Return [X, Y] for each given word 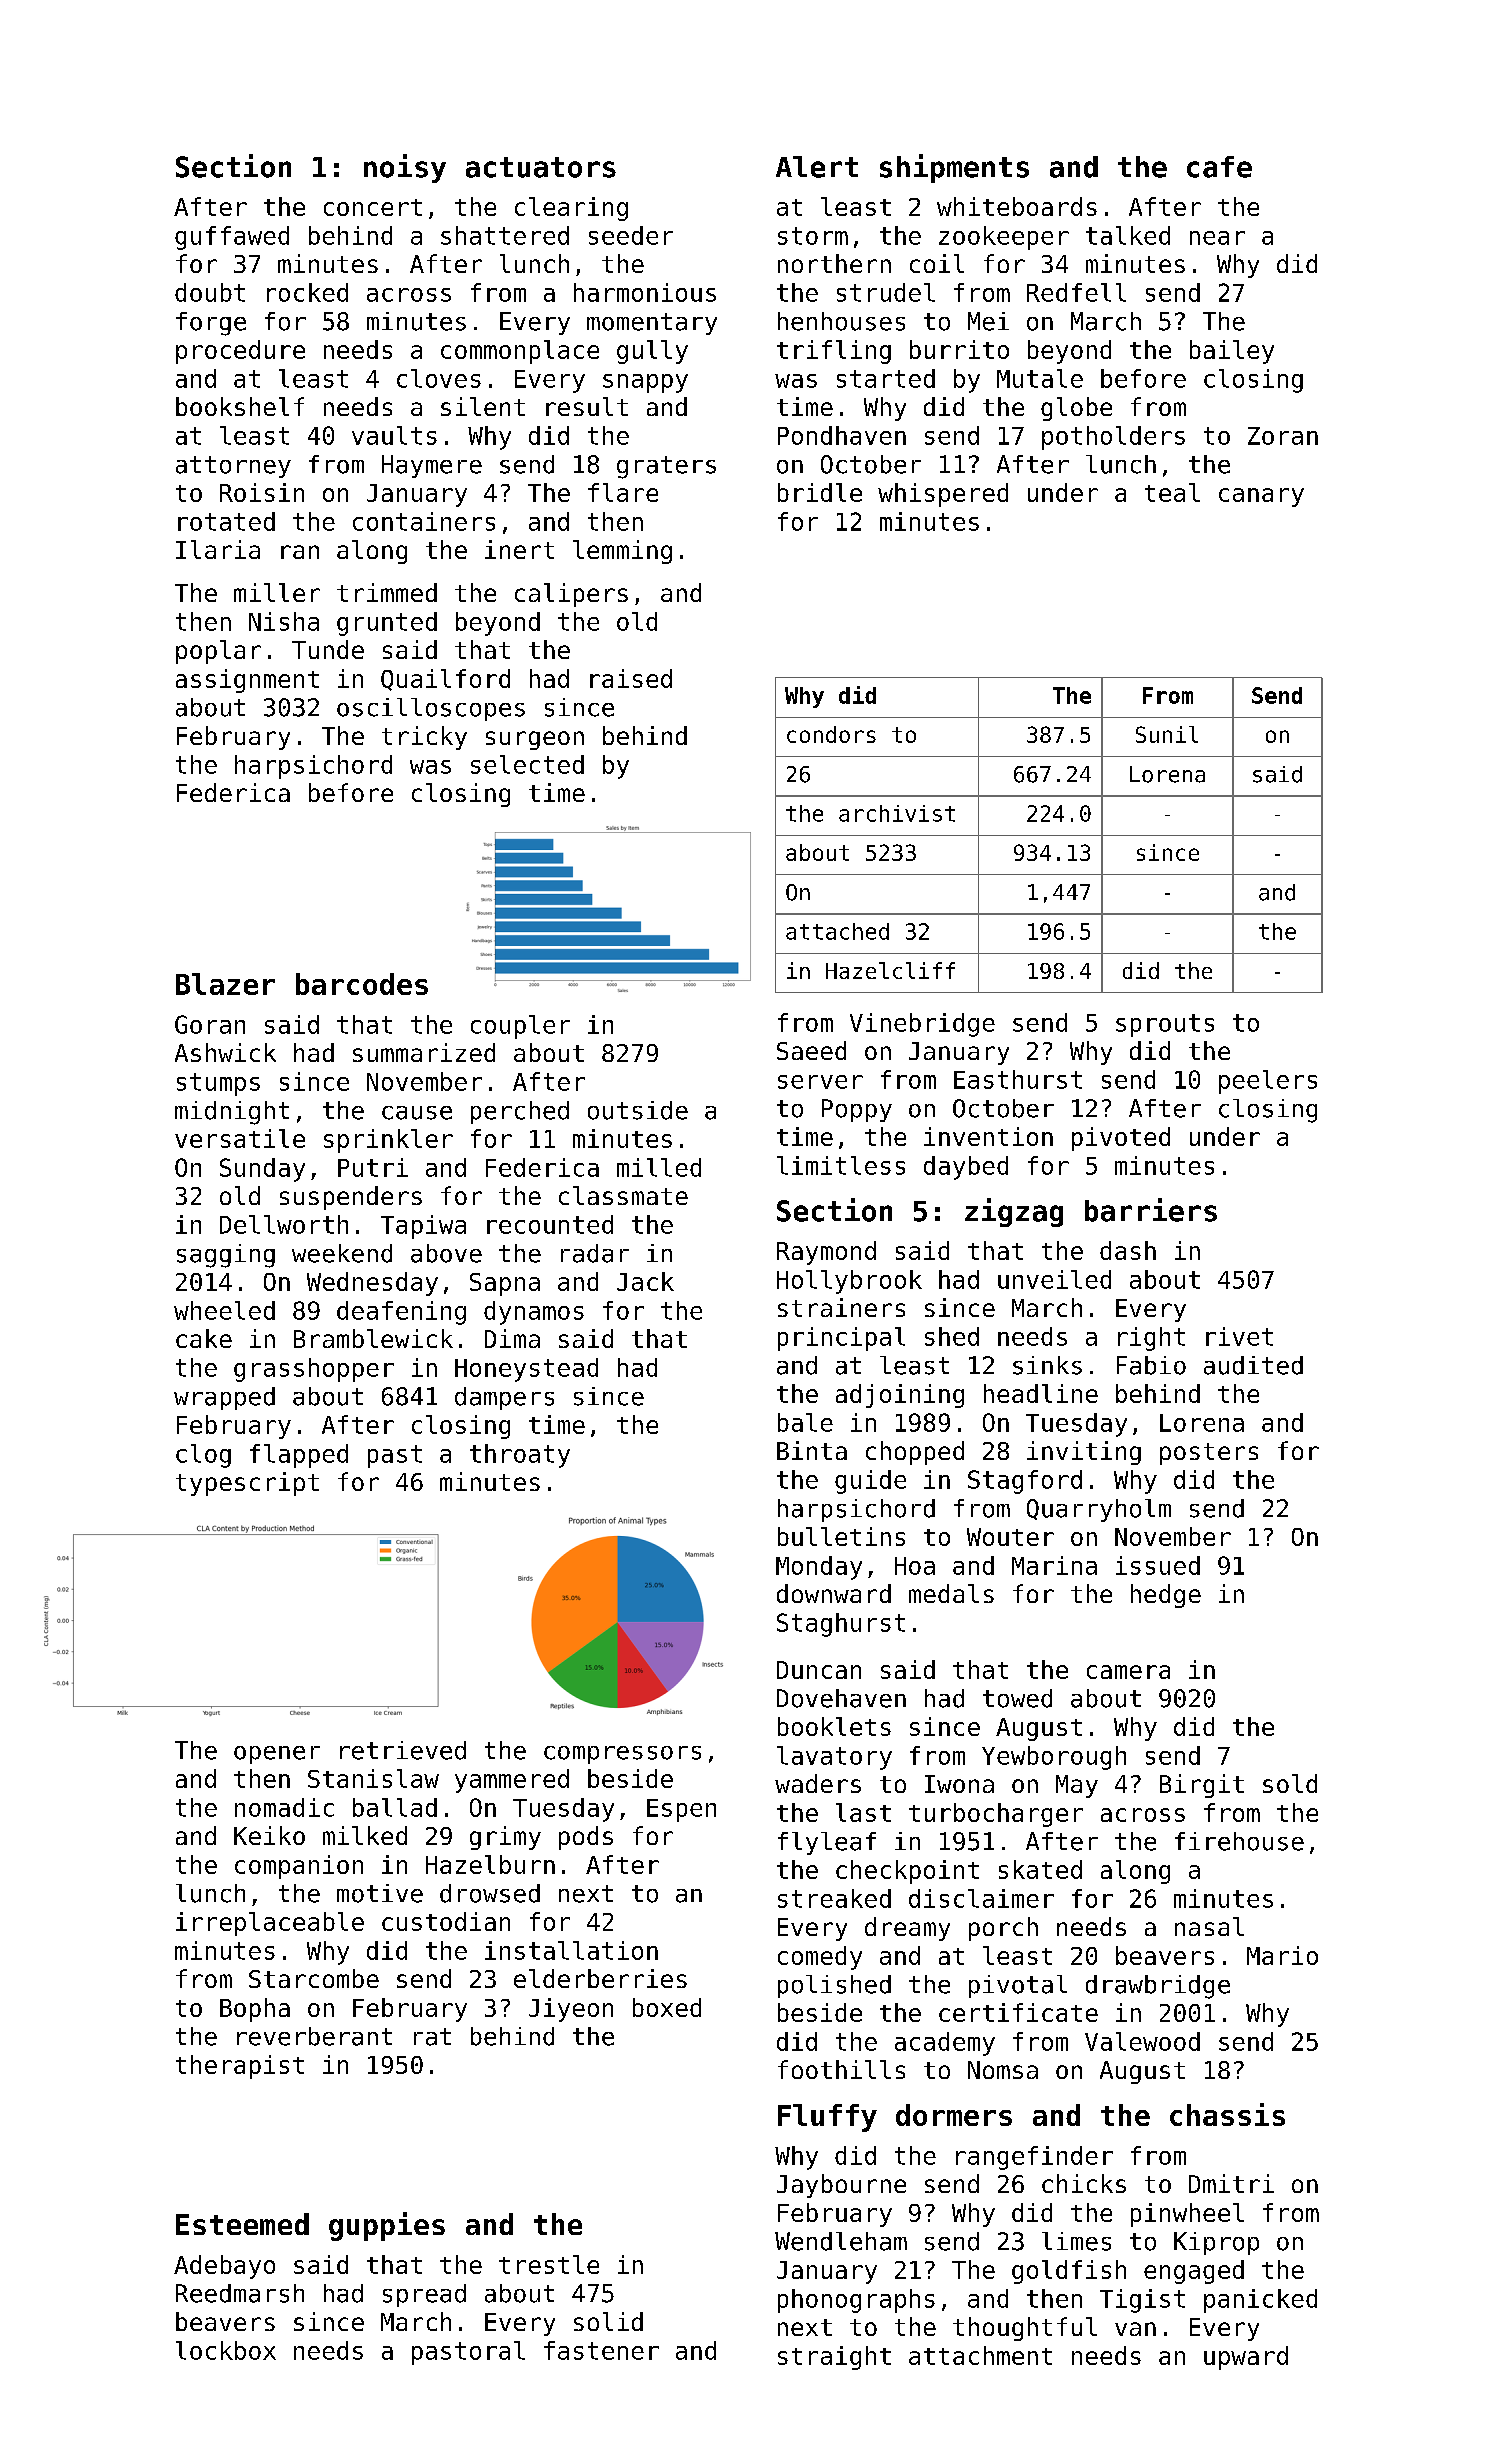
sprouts [1165, 1025]
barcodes [362, 984]
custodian [446, 1921]
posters [1209, 1454]
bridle [820, 492]
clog [203, 1456]
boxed [667, 2007]
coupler [520, 1027]
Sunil [1167, 734]
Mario [1282, 1955]
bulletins [841, 1536]
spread [424, 2295]
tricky [424, 738]
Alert [817, 167]
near [1217, 238]
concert [373, 207]
